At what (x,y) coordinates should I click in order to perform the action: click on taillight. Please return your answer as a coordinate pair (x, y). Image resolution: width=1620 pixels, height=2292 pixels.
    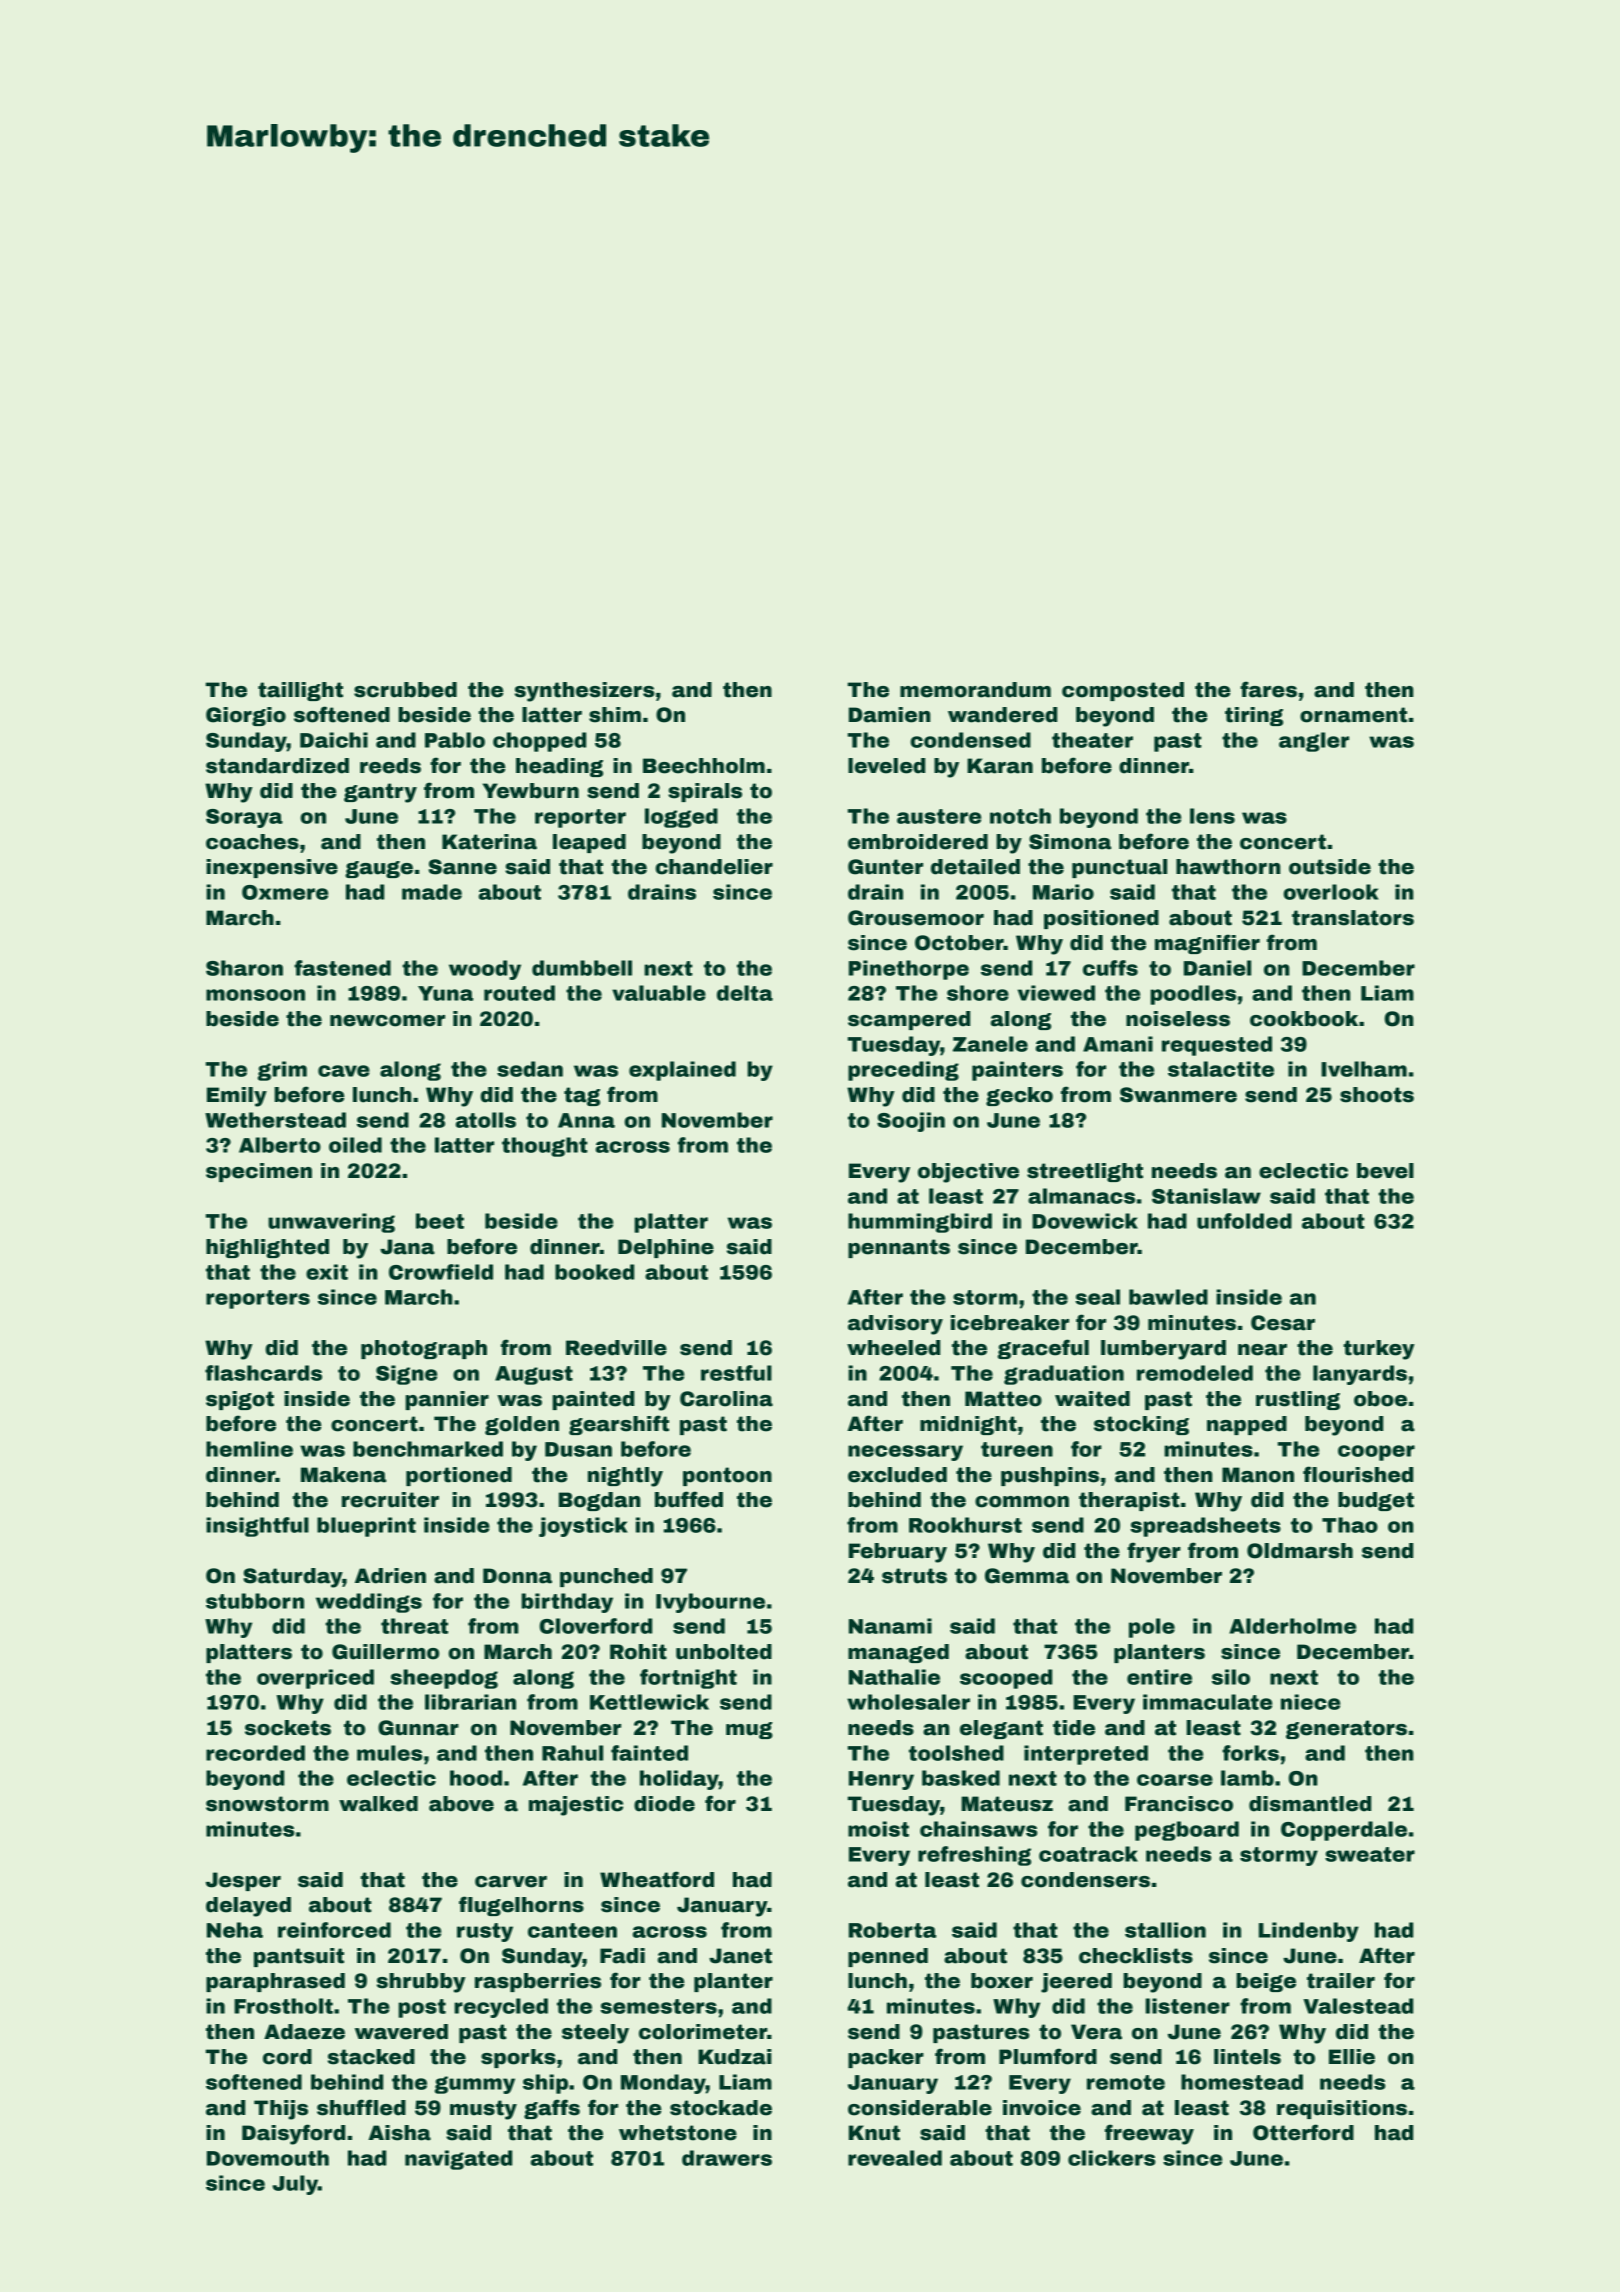
    Looking at the image, I should click on (300, 691).
